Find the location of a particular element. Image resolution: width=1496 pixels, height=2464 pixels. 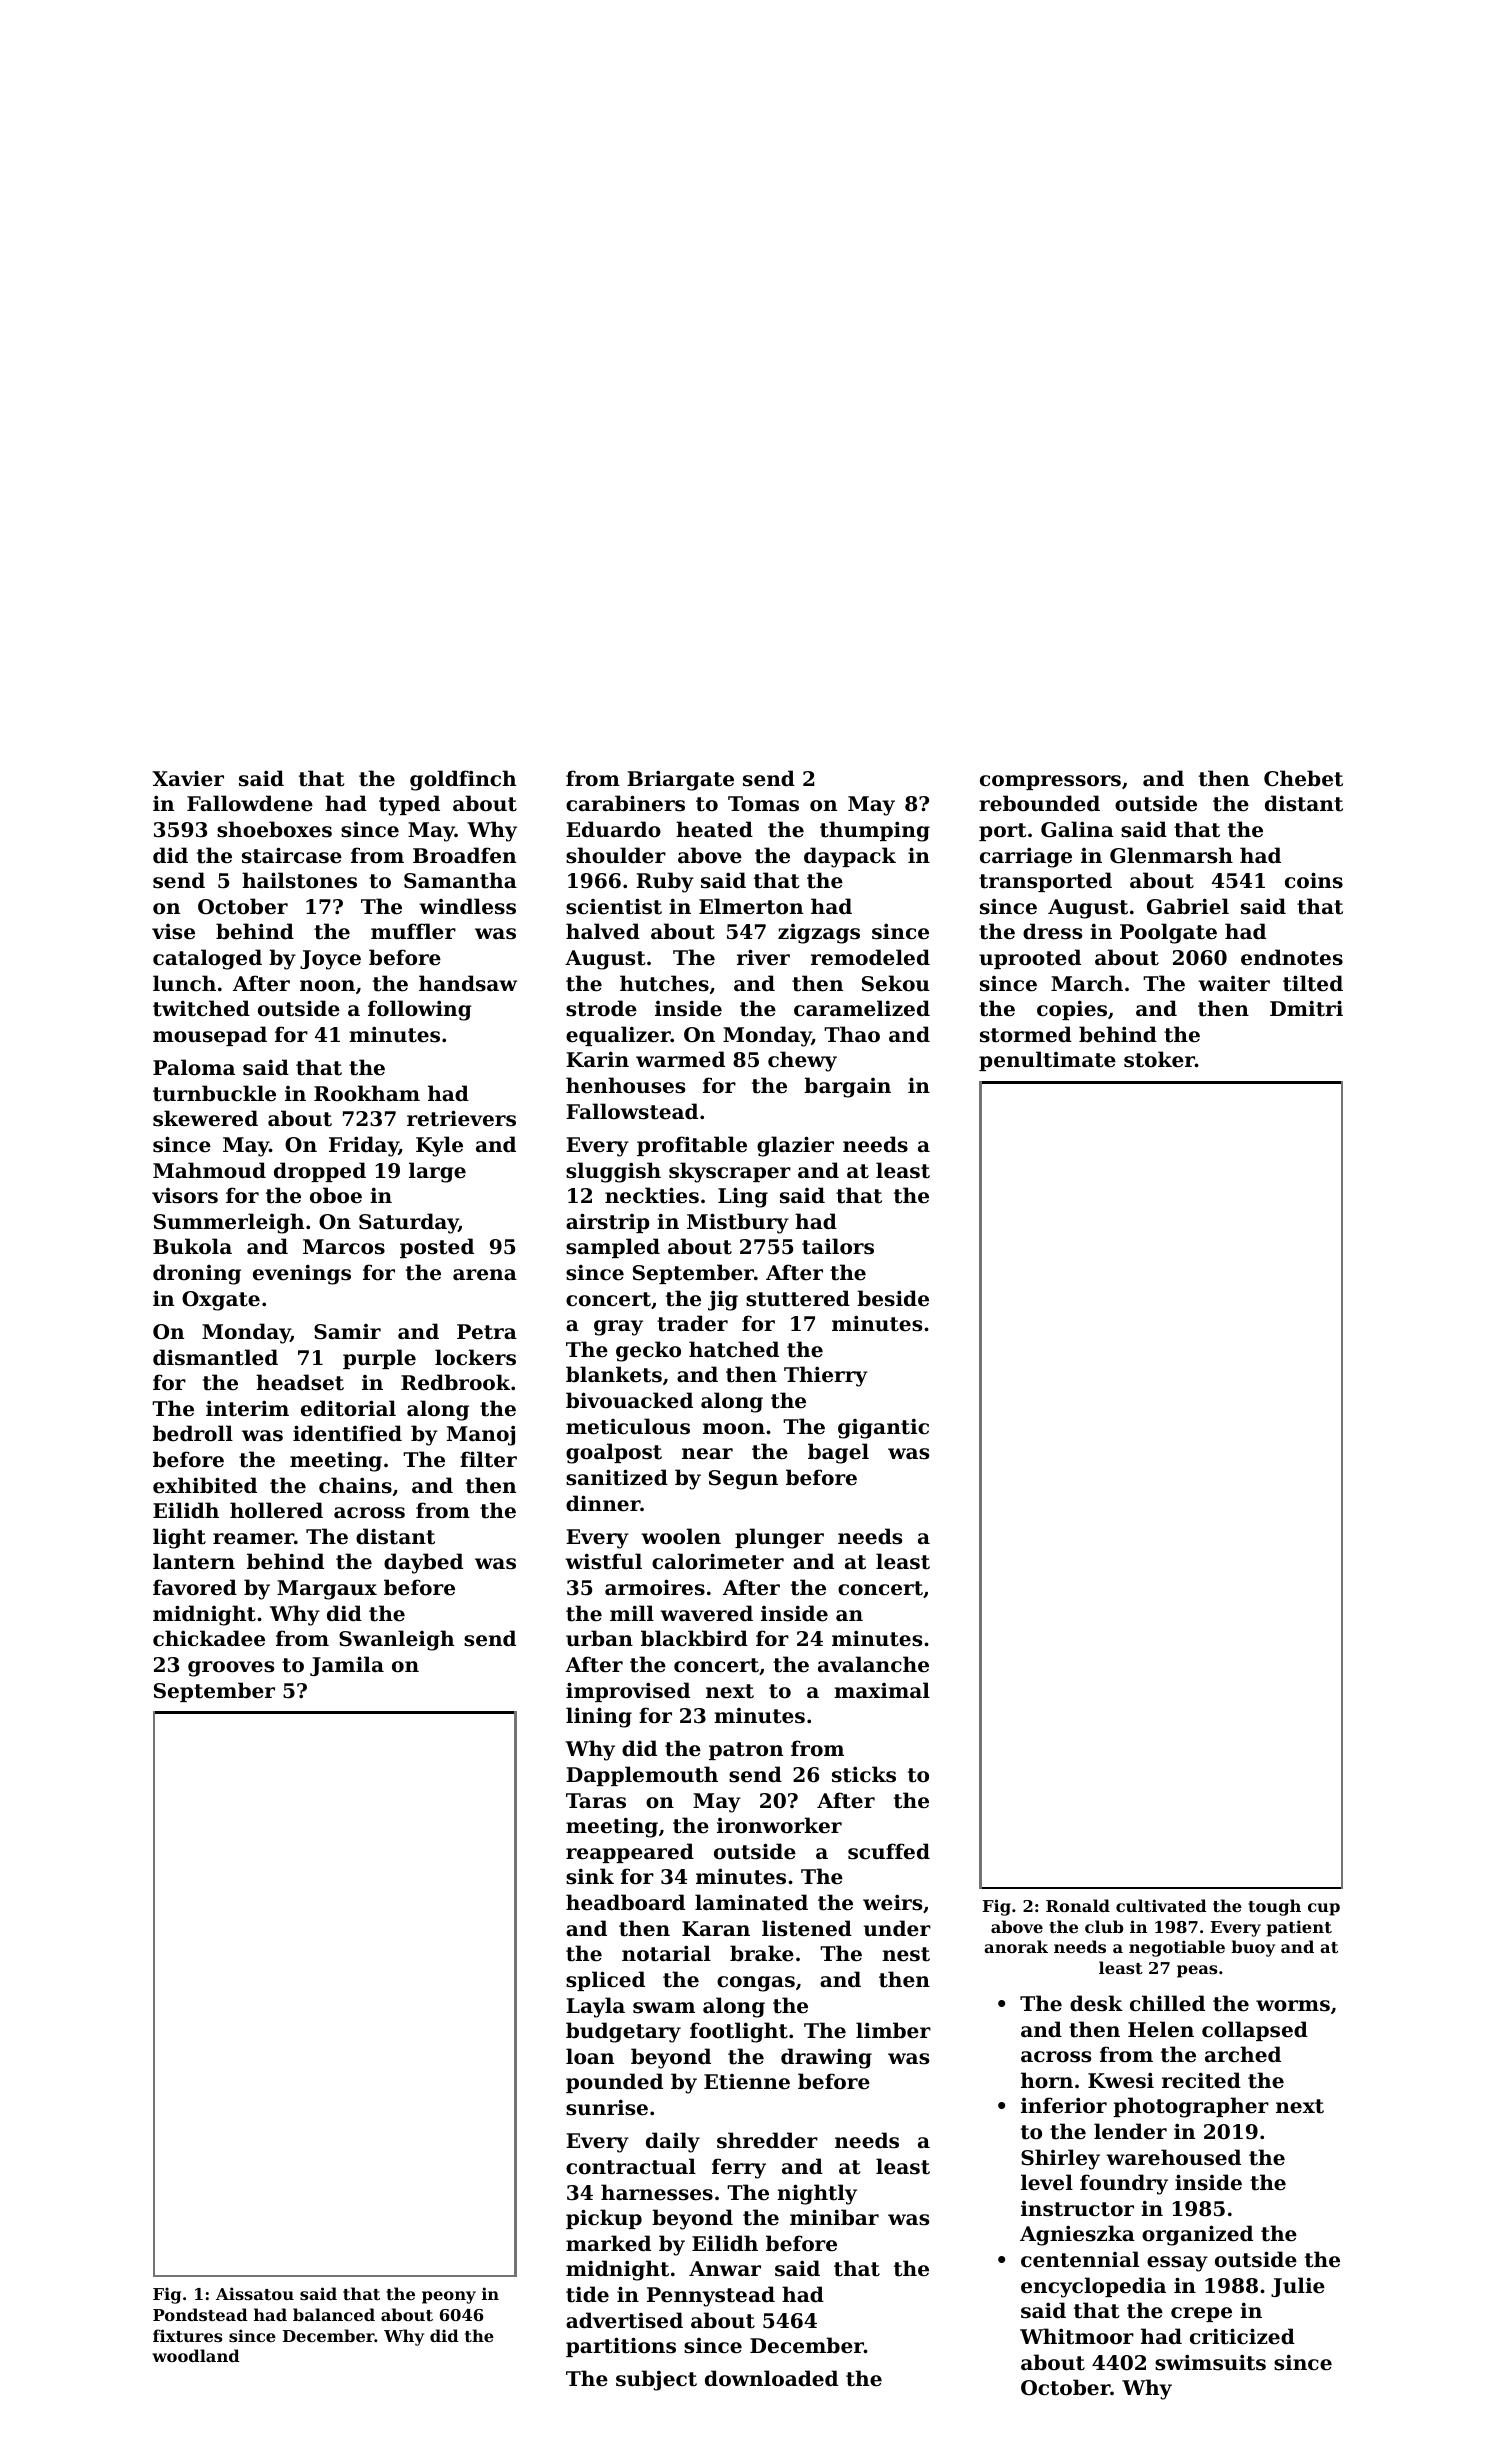

Manoj is located at coordinates (481, 1435).
